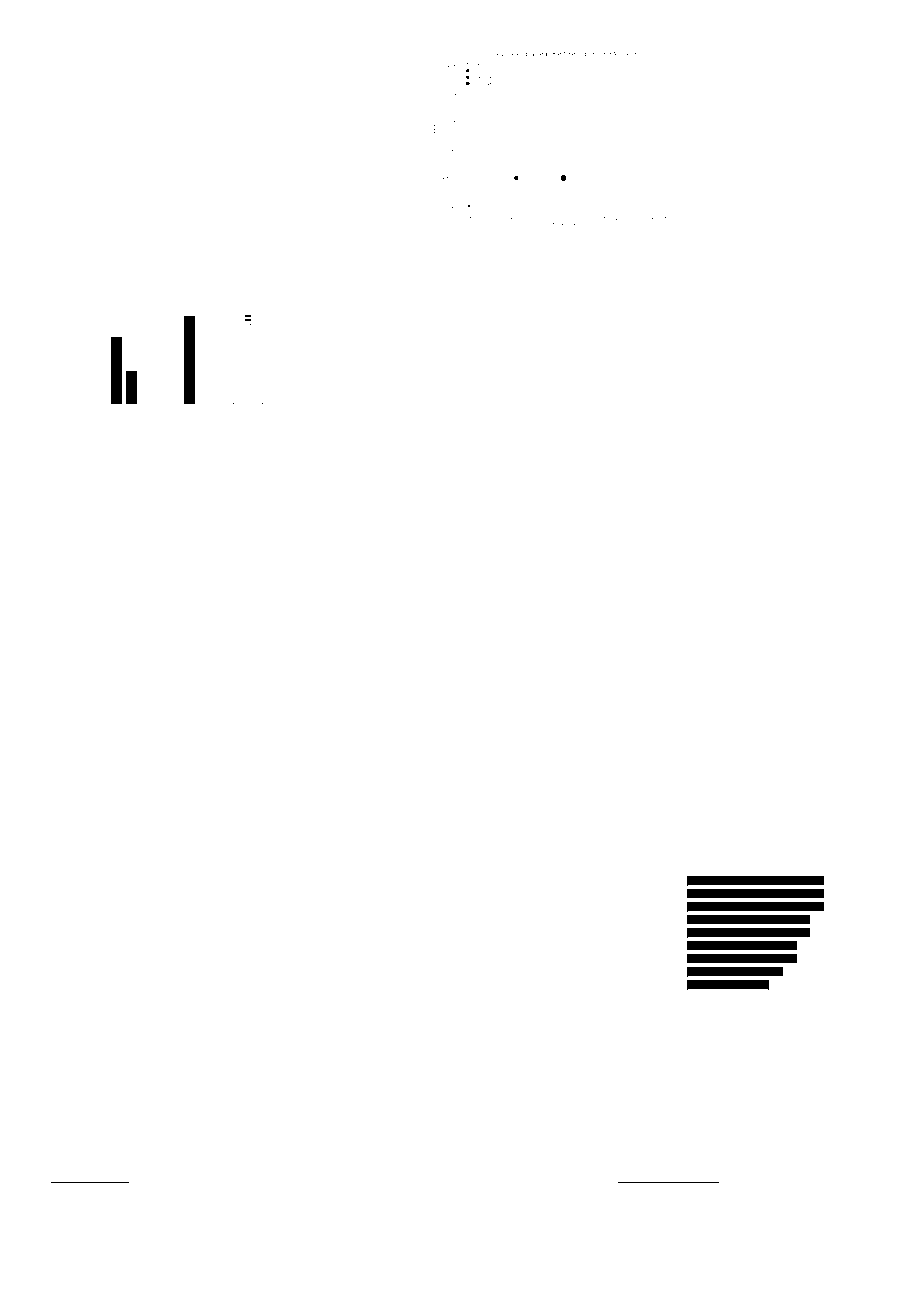 This screenshot has height=1308, width=924. I want to click on Sanne, so click(188, 1264).
